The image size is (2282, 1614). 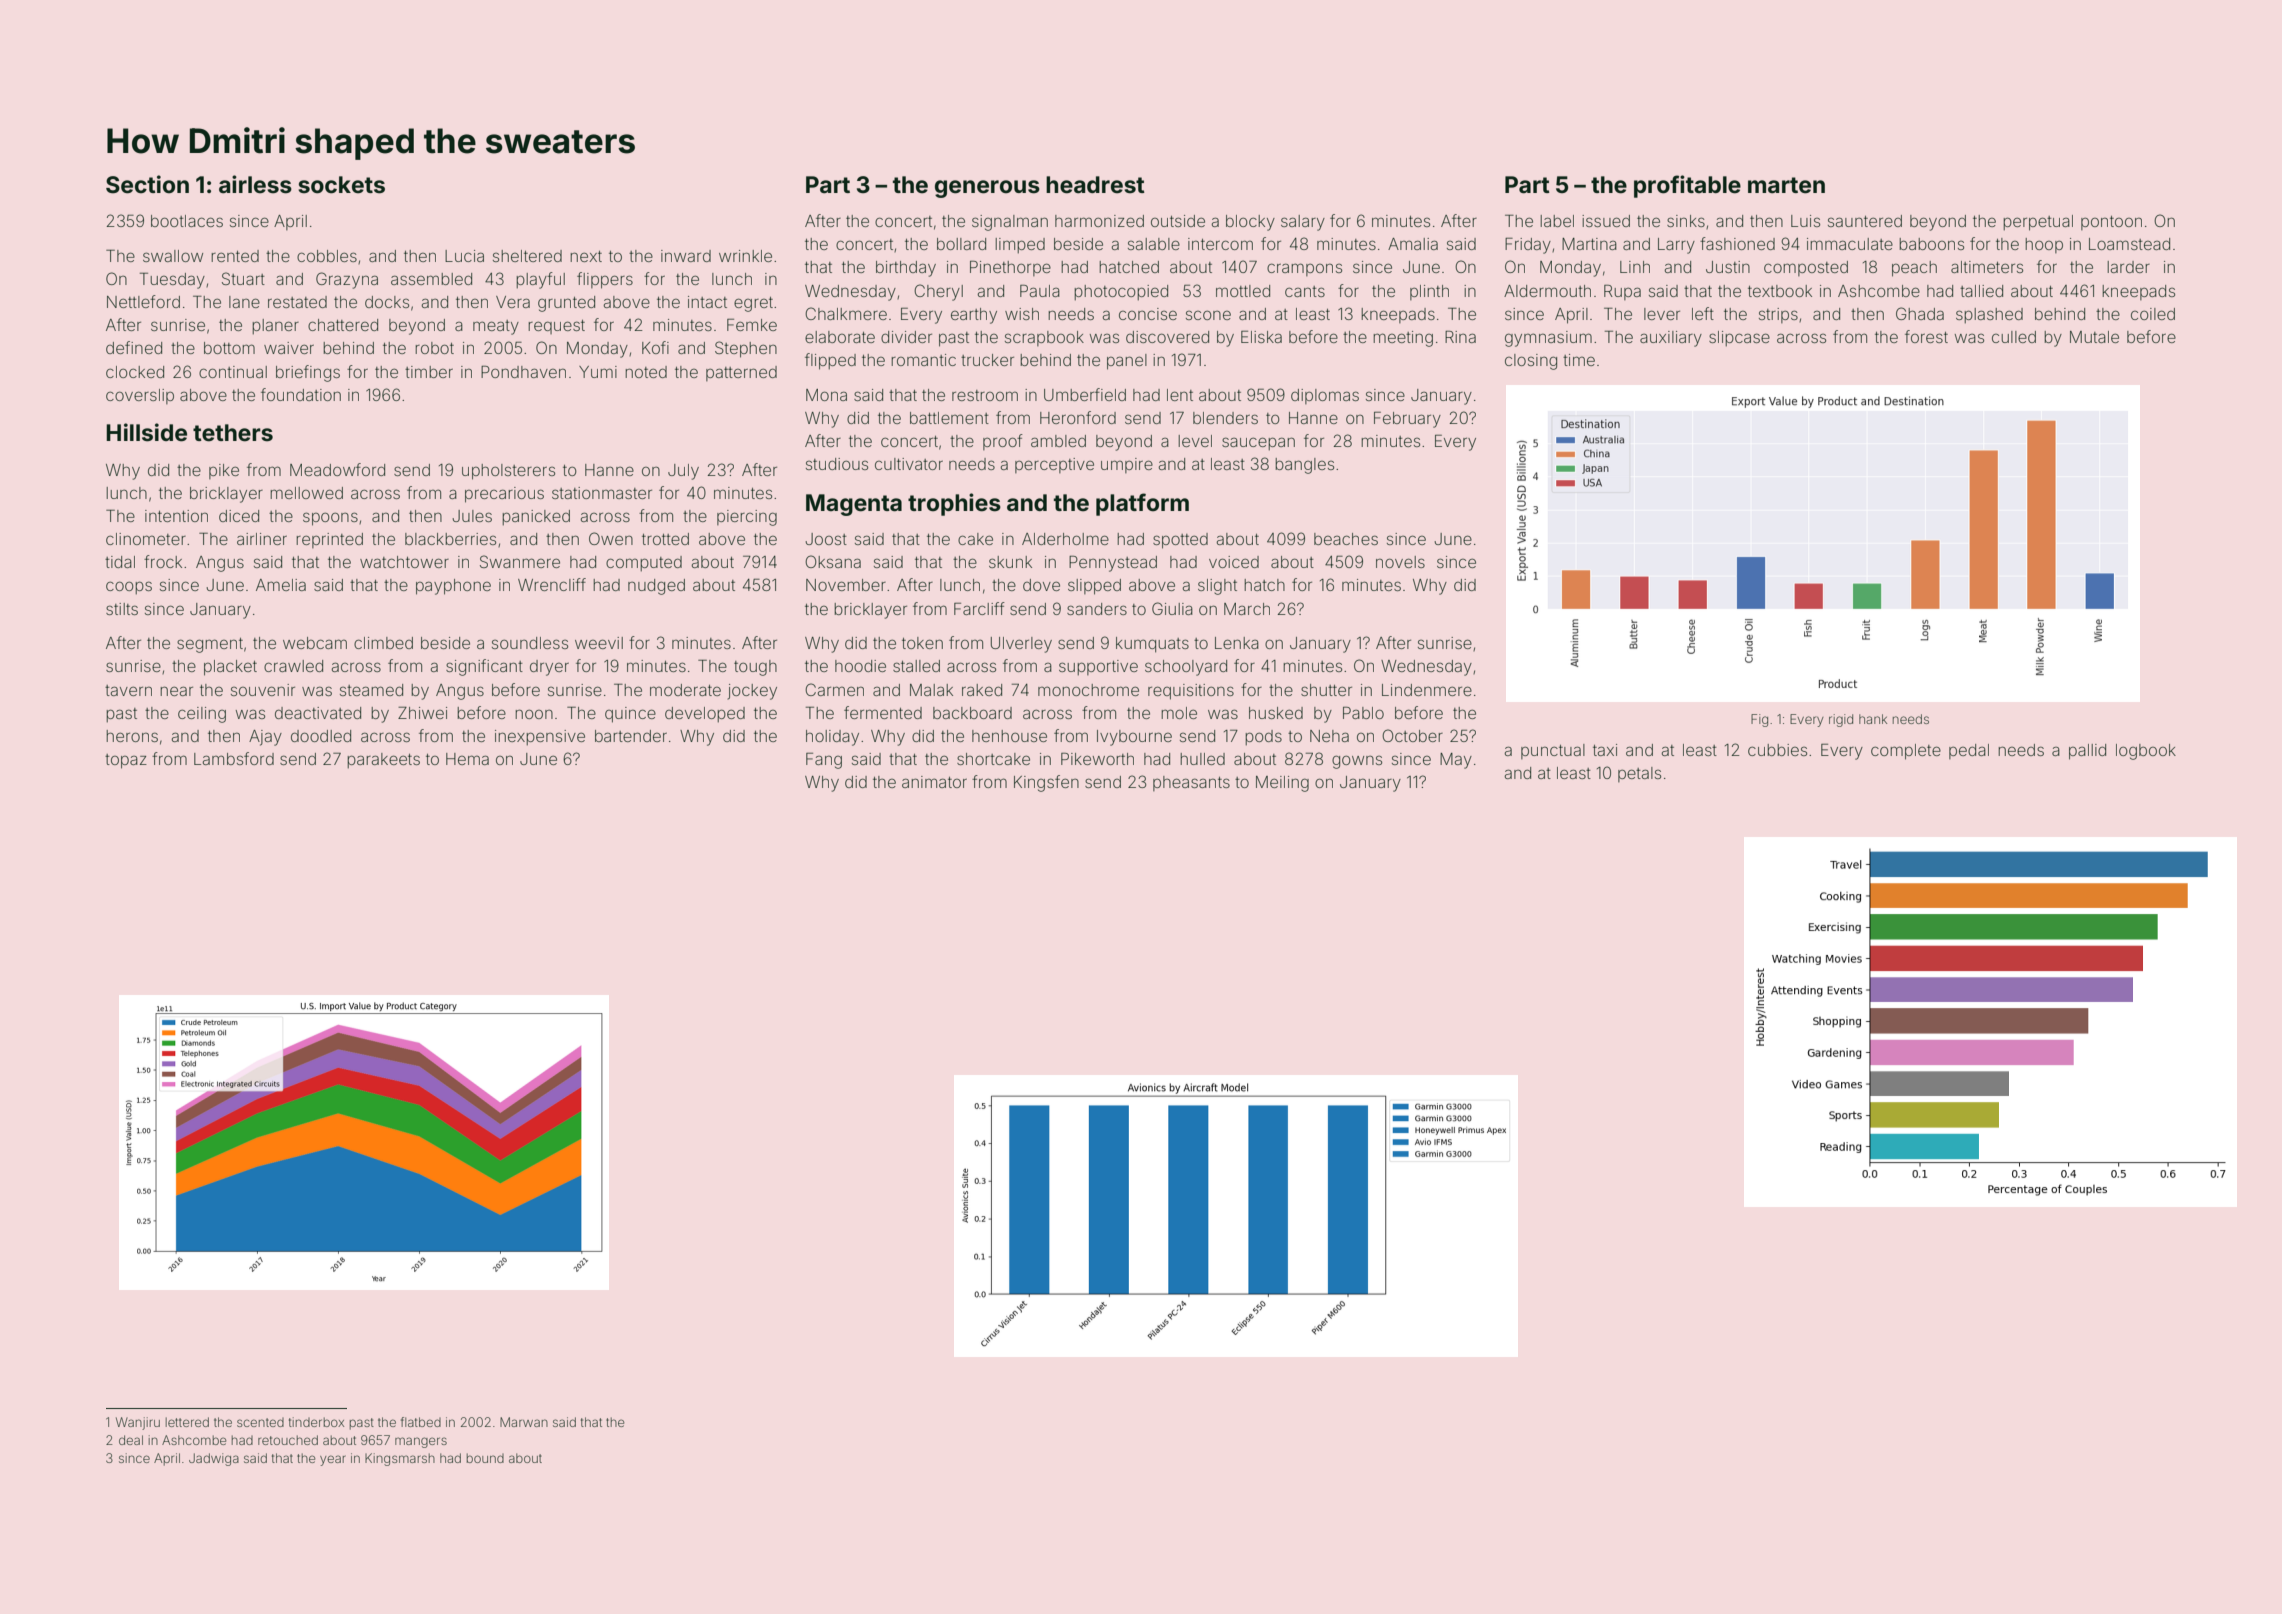 I want to click on slight, so click(x=1217, y=587).
